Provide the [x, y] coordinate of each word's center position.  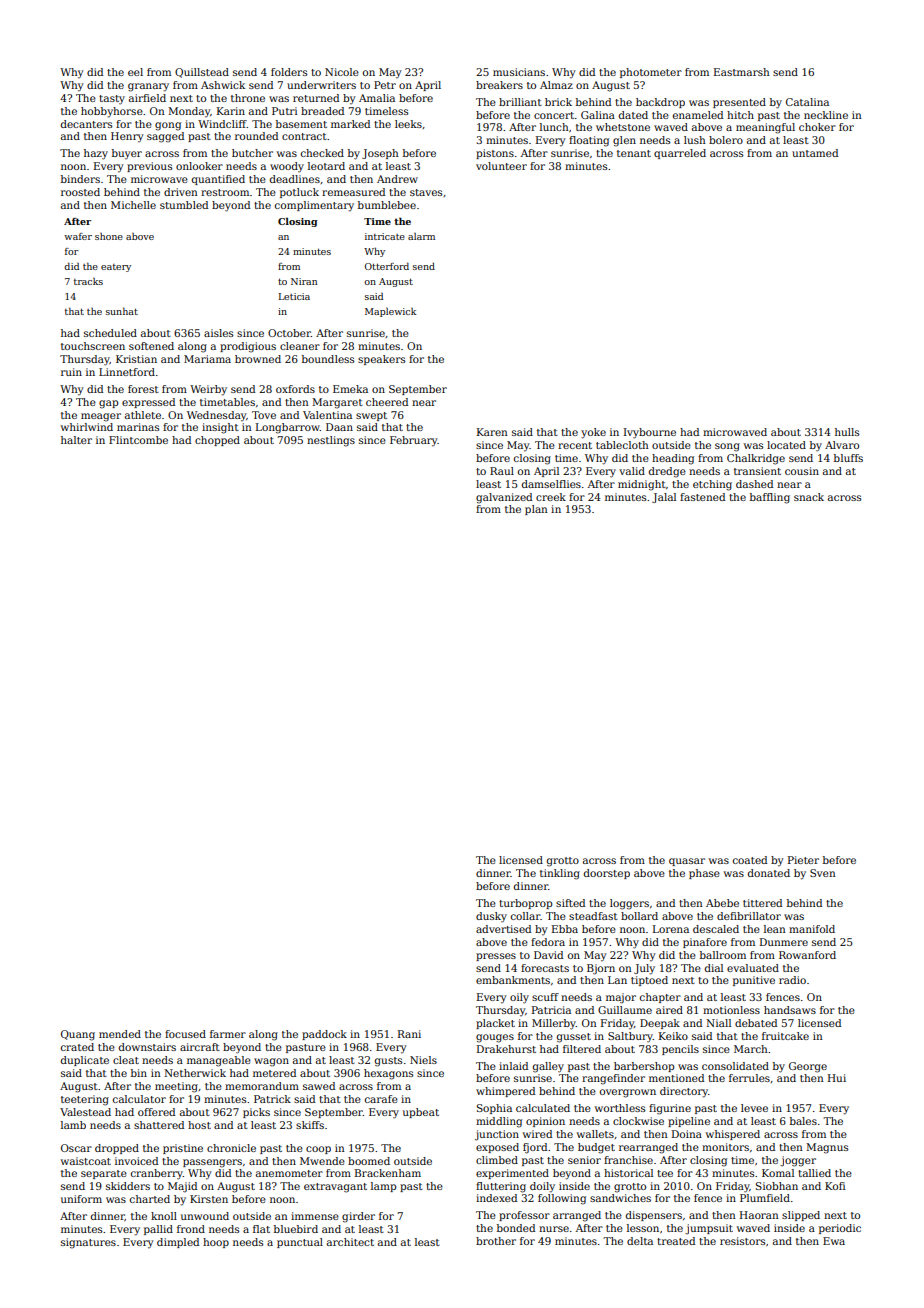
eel [135, 72]
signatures [88, 1243]
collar [525, 916]
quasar [687, 862]
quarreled [680, 154]
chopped [217, 441]
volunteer [501, 166]
